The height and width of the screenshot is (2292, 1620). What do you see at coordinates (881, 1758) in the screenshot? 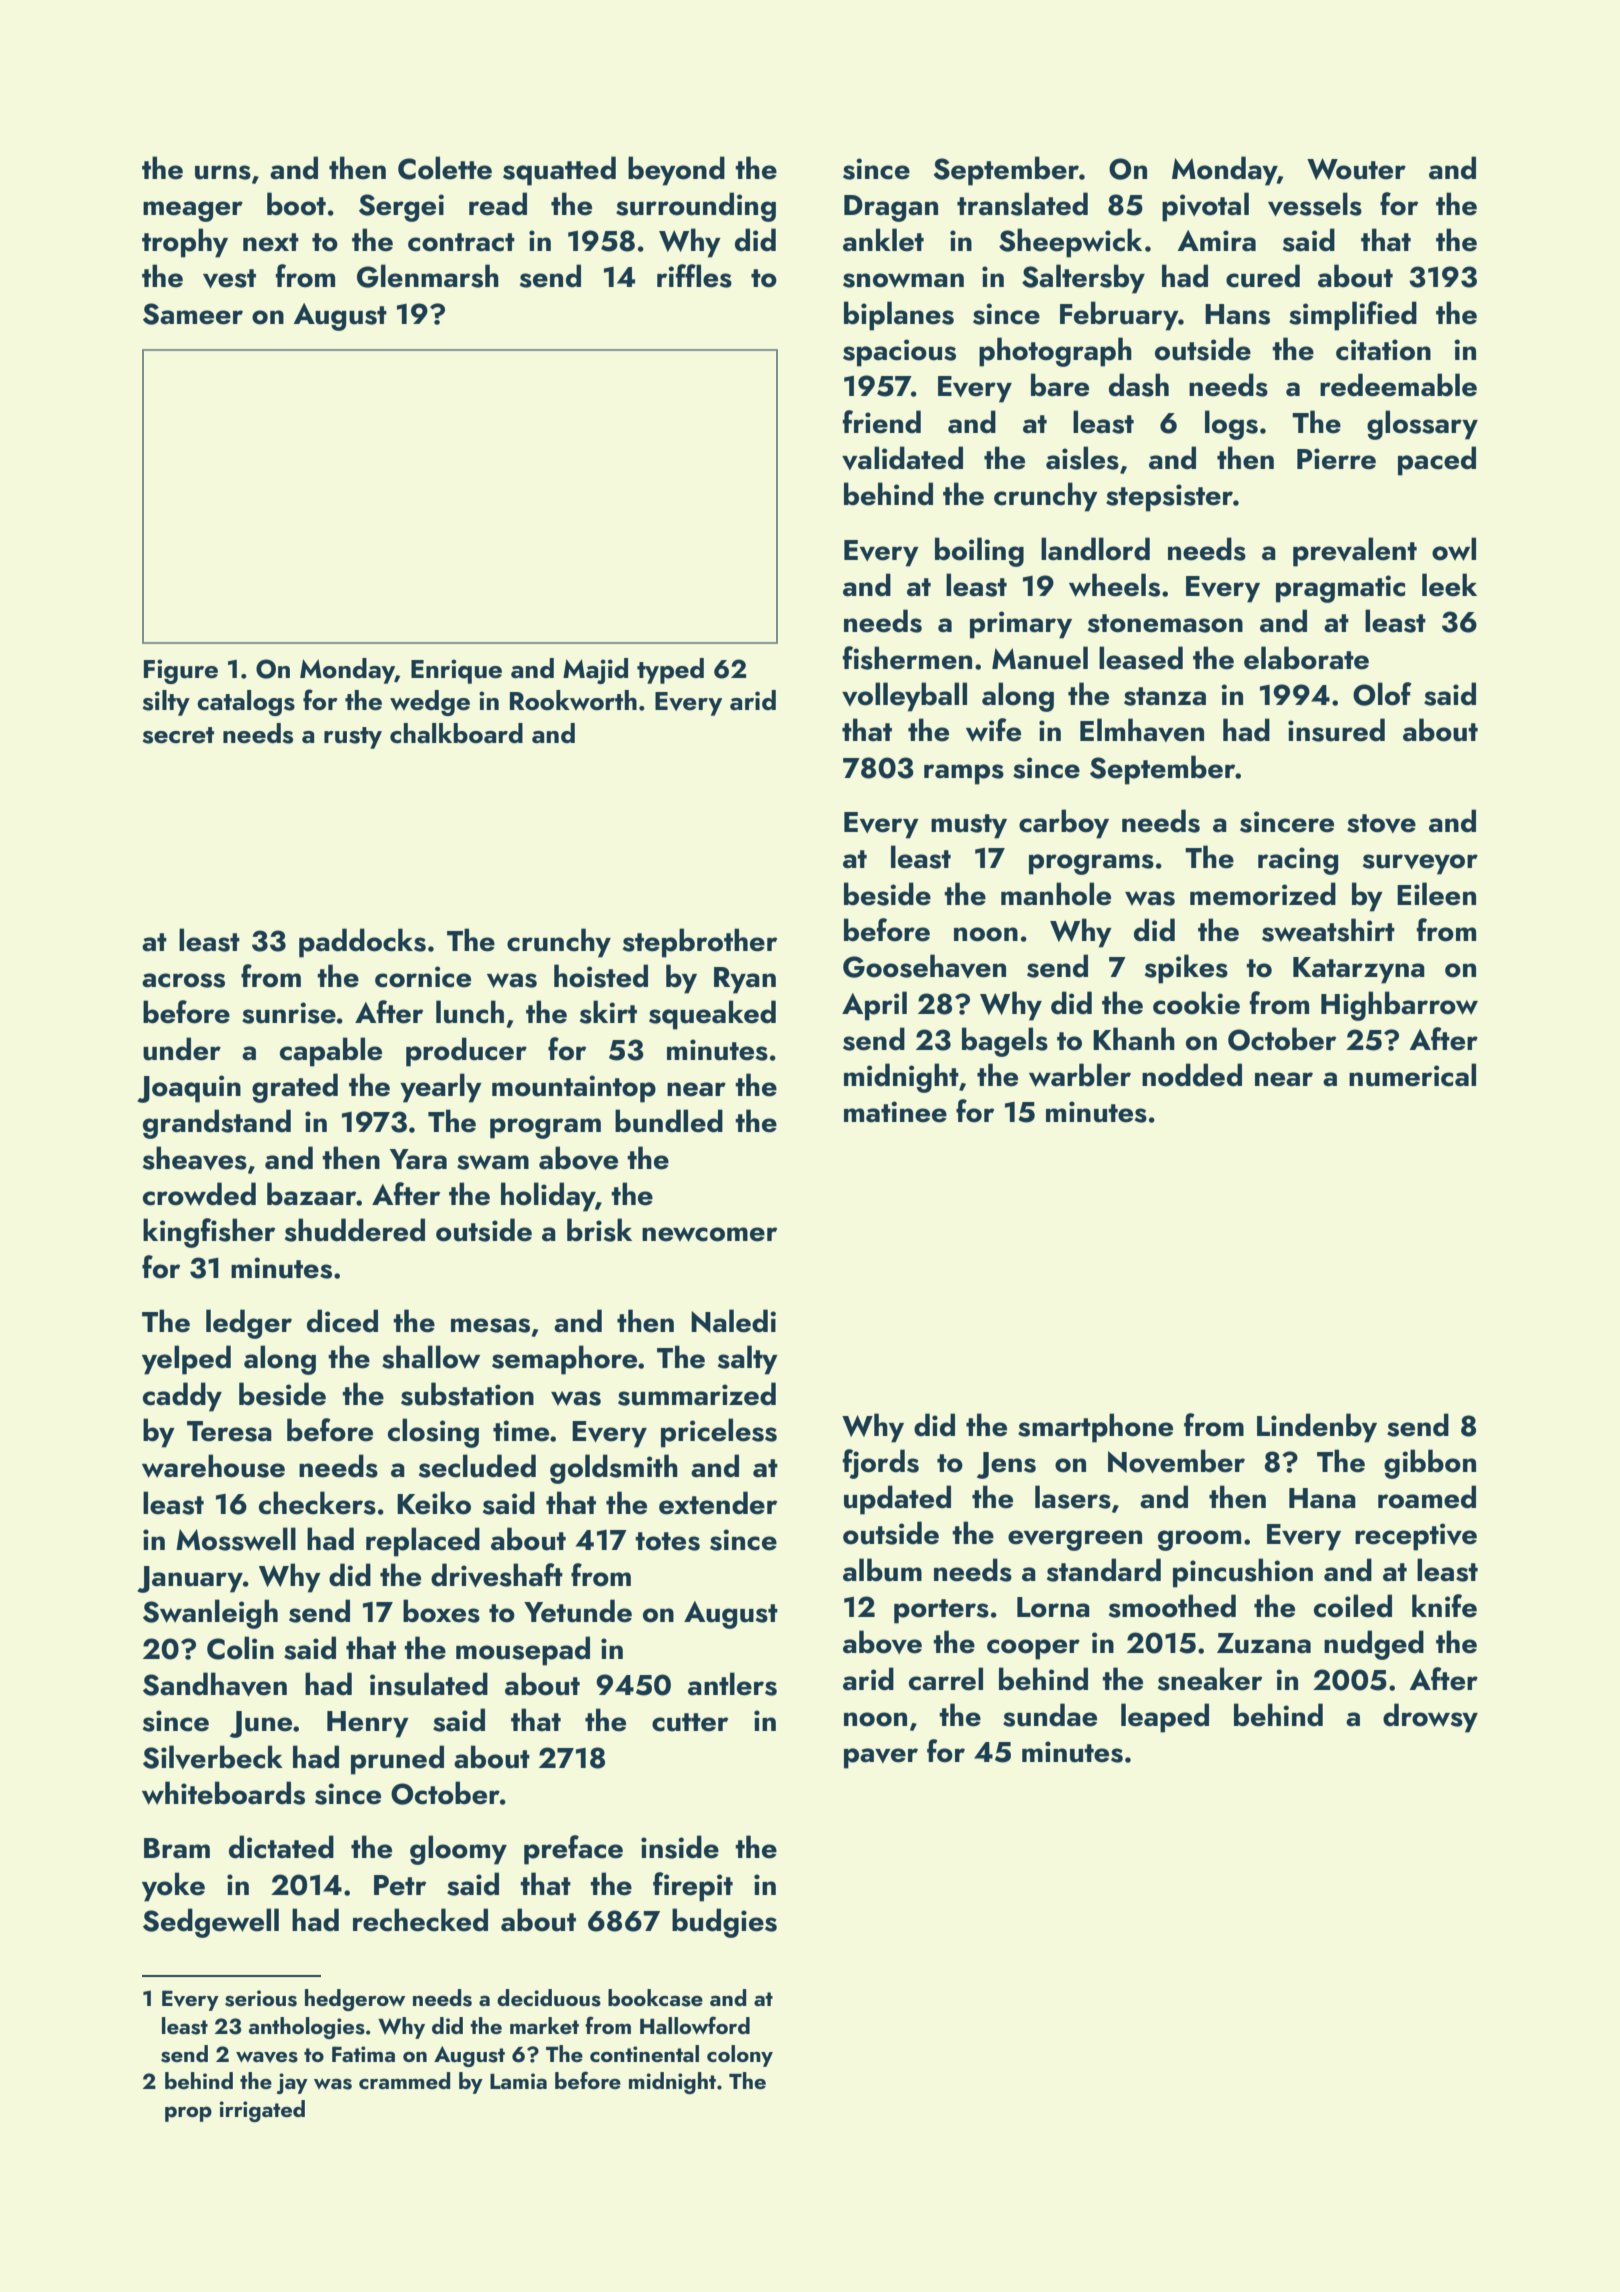
I see `paver` at bounding box center [881, 1758].
